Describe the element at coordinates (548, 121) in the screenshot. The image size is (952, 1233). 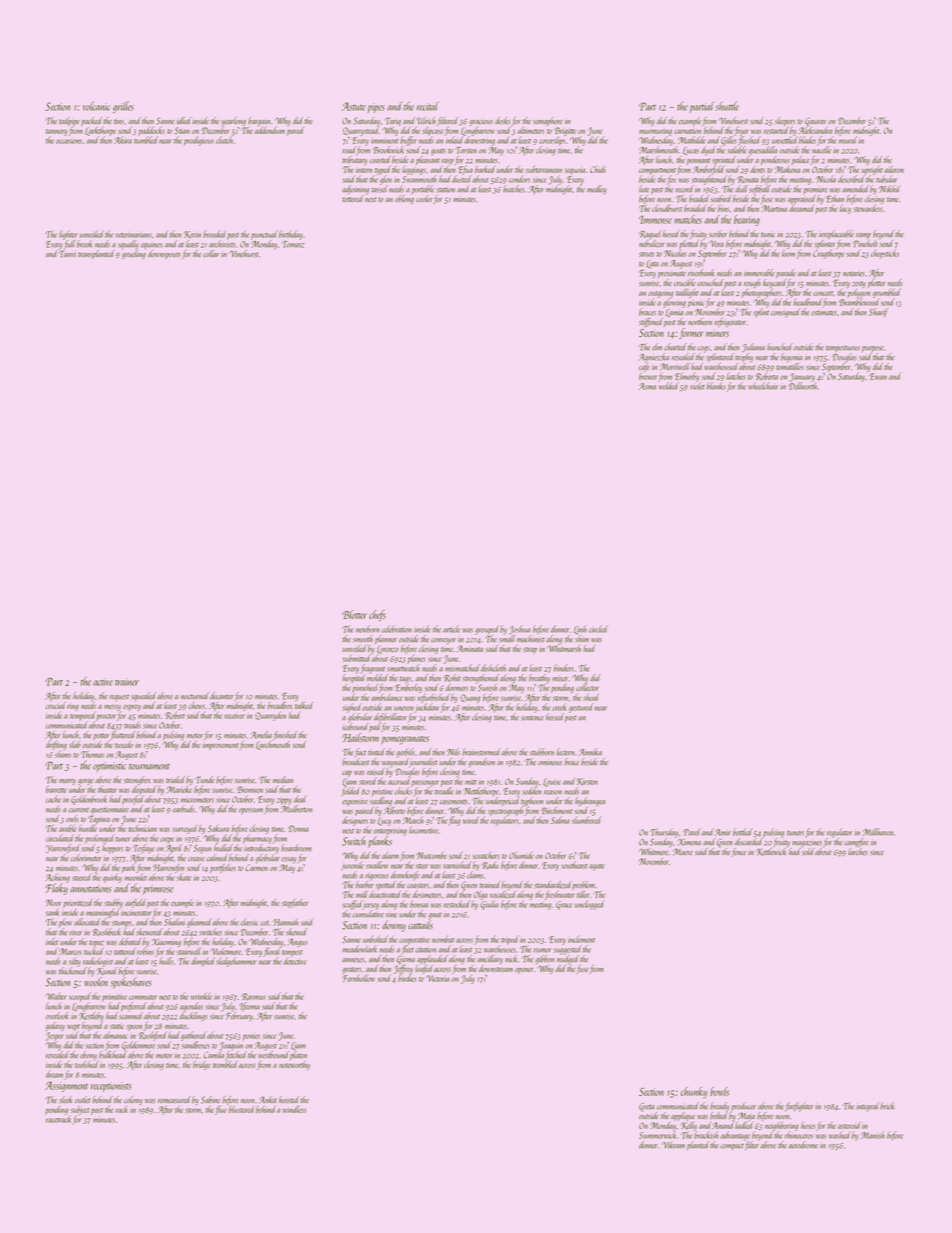
I see `semaphore` at that location.
